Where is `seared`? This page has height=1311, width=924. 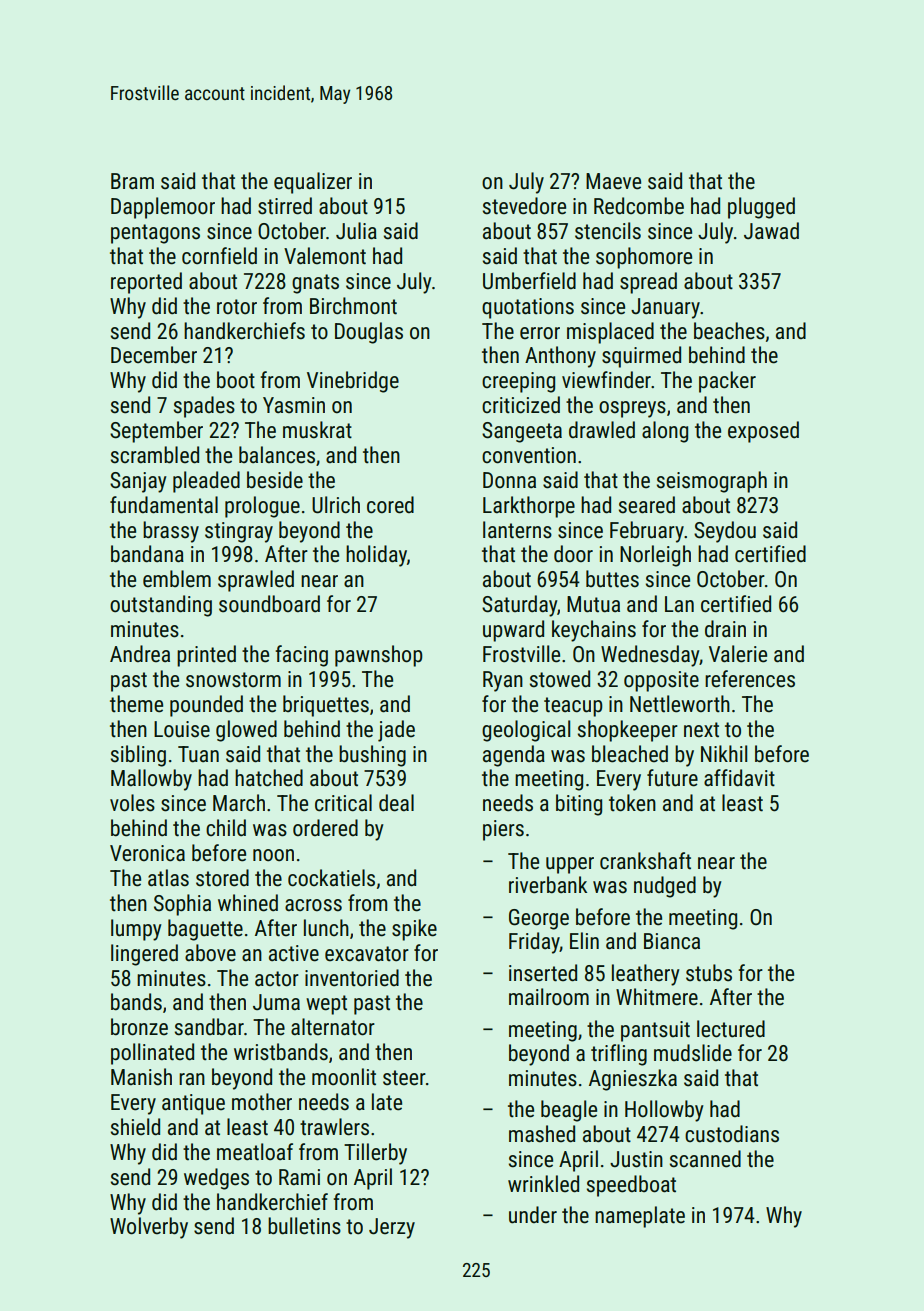
seared is located at coordinates (647, 505).
